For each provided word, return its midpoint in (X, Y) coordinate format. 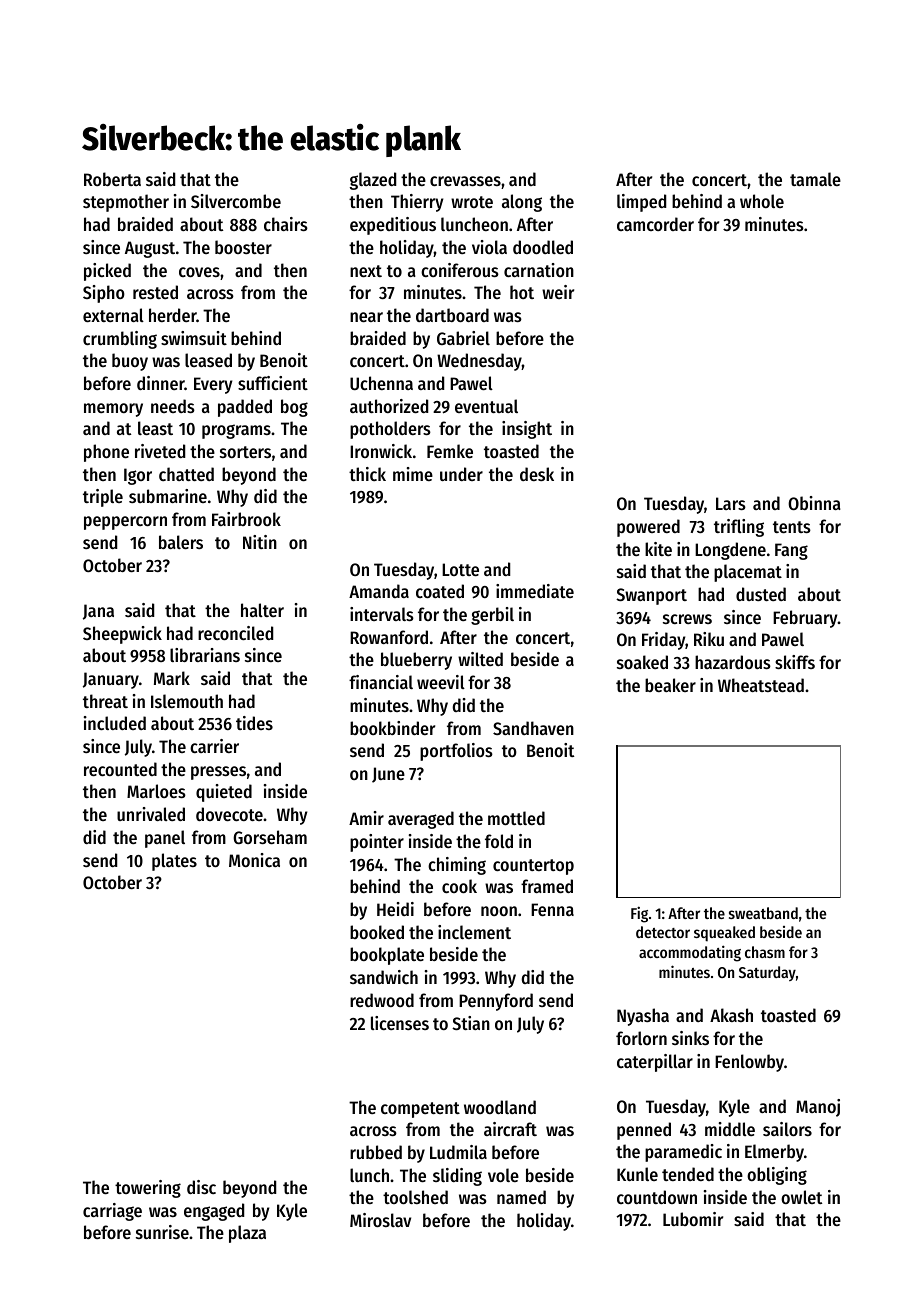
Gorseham (270, 837)
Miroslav (380, 1220)
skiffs (795, 662)
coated (440, 591)
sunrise (162, 1232)
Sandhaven (533, 728)
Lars (731, 503)
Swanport (651, 596)
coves (199, 272)
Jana (98, 612)
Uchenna (381, 383)
